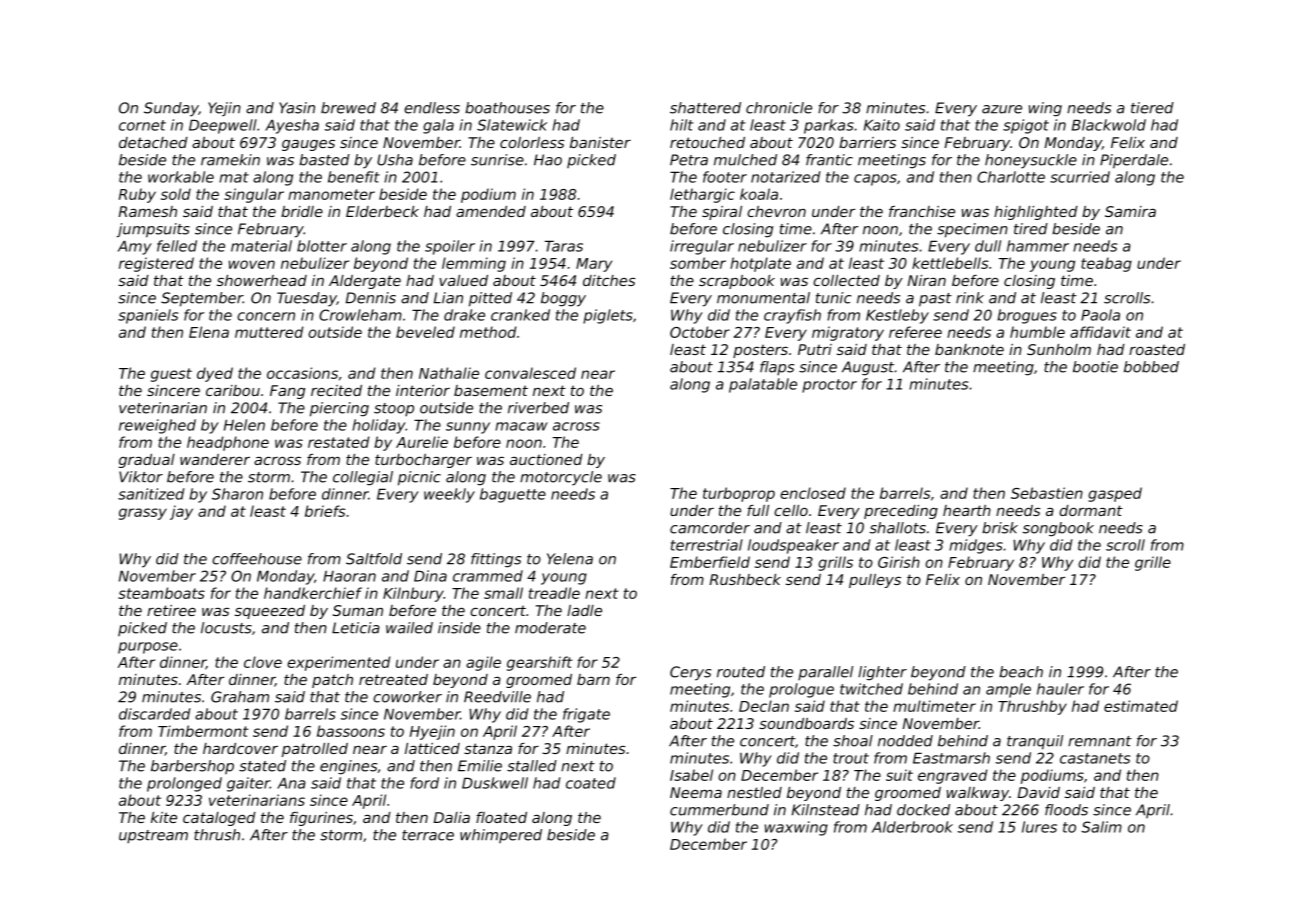 This page has width=1308, height=924. What do you see at coordinates (829, 386) in the page?
I see `proctor` at bounding box center [829, 386].
